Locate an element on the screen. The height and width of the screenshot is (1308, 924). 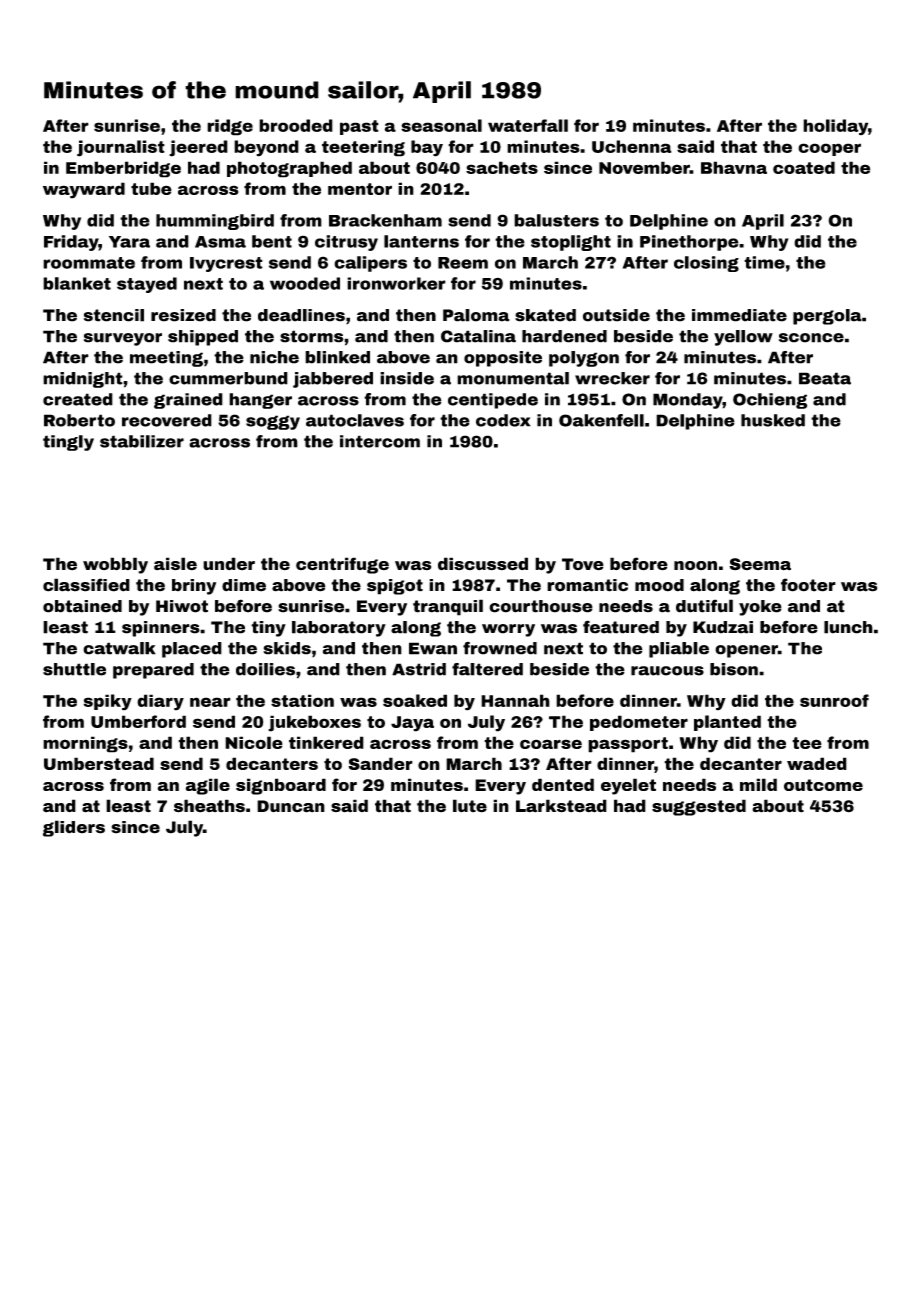
gliders is located at coordinates (74, 828).
